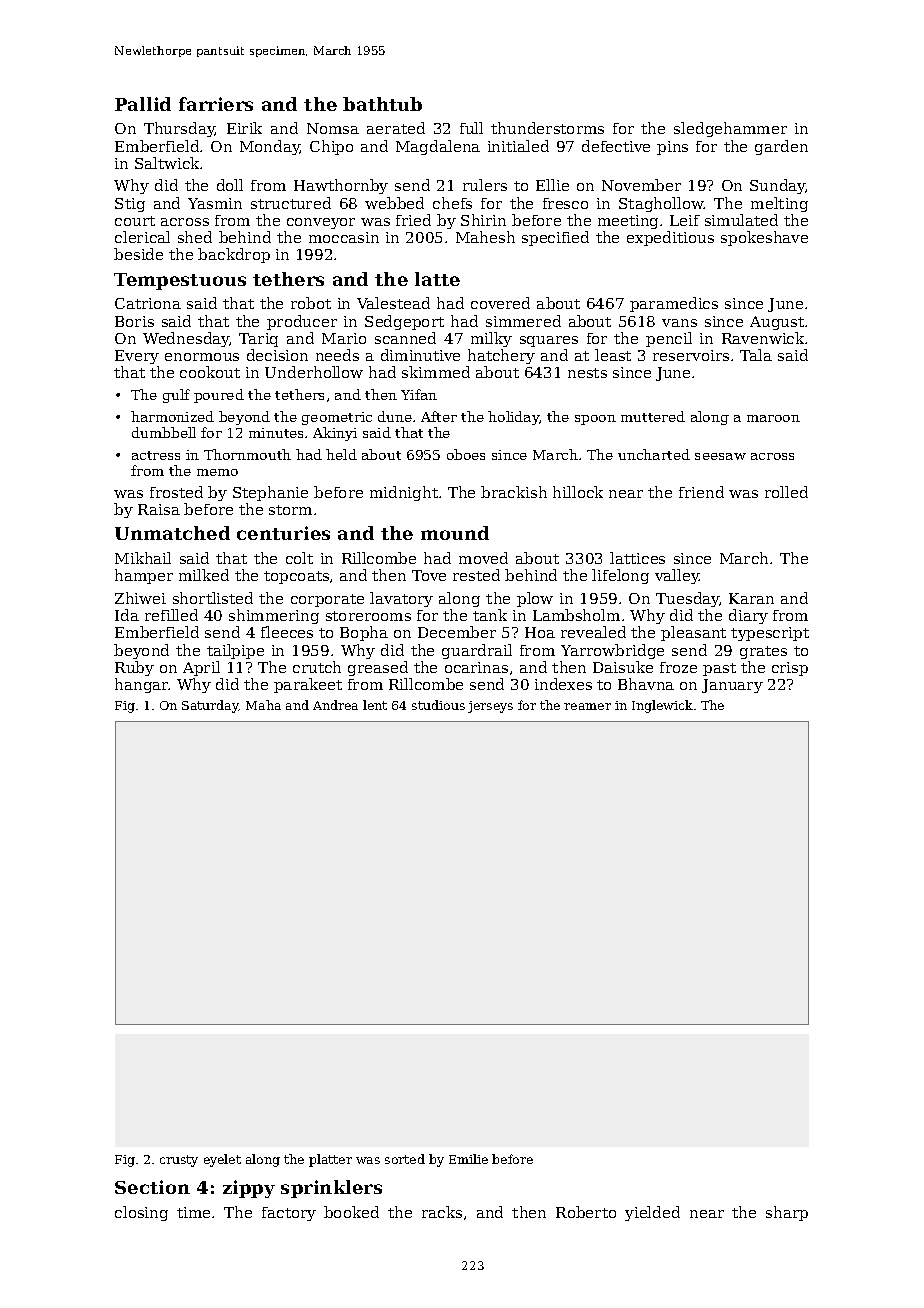  What do you see at coordinates (179, 1161) in the screenshot?
I see `crusty` at bounding box center [179, 1161].
